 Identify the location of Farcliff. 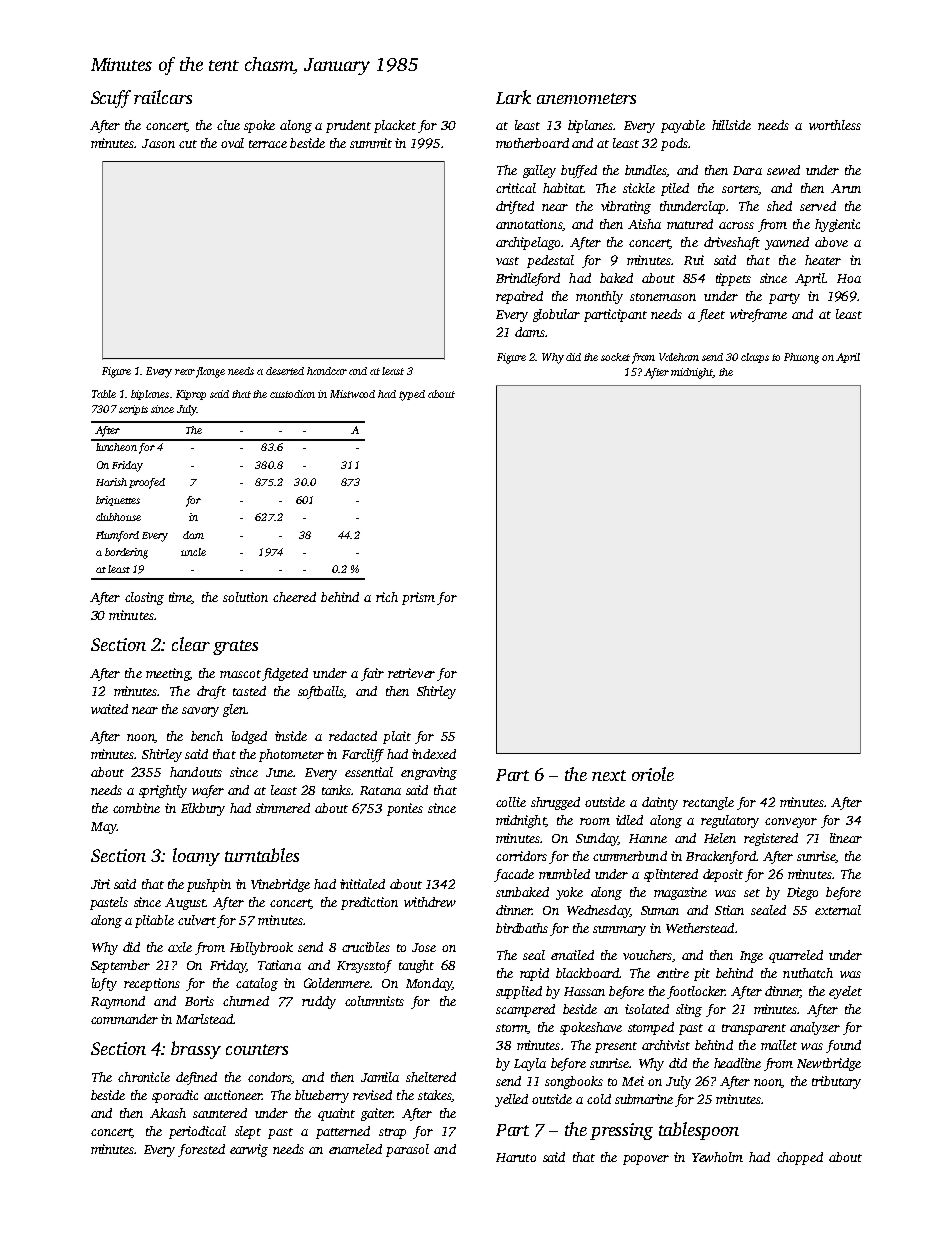
(363, 755).
